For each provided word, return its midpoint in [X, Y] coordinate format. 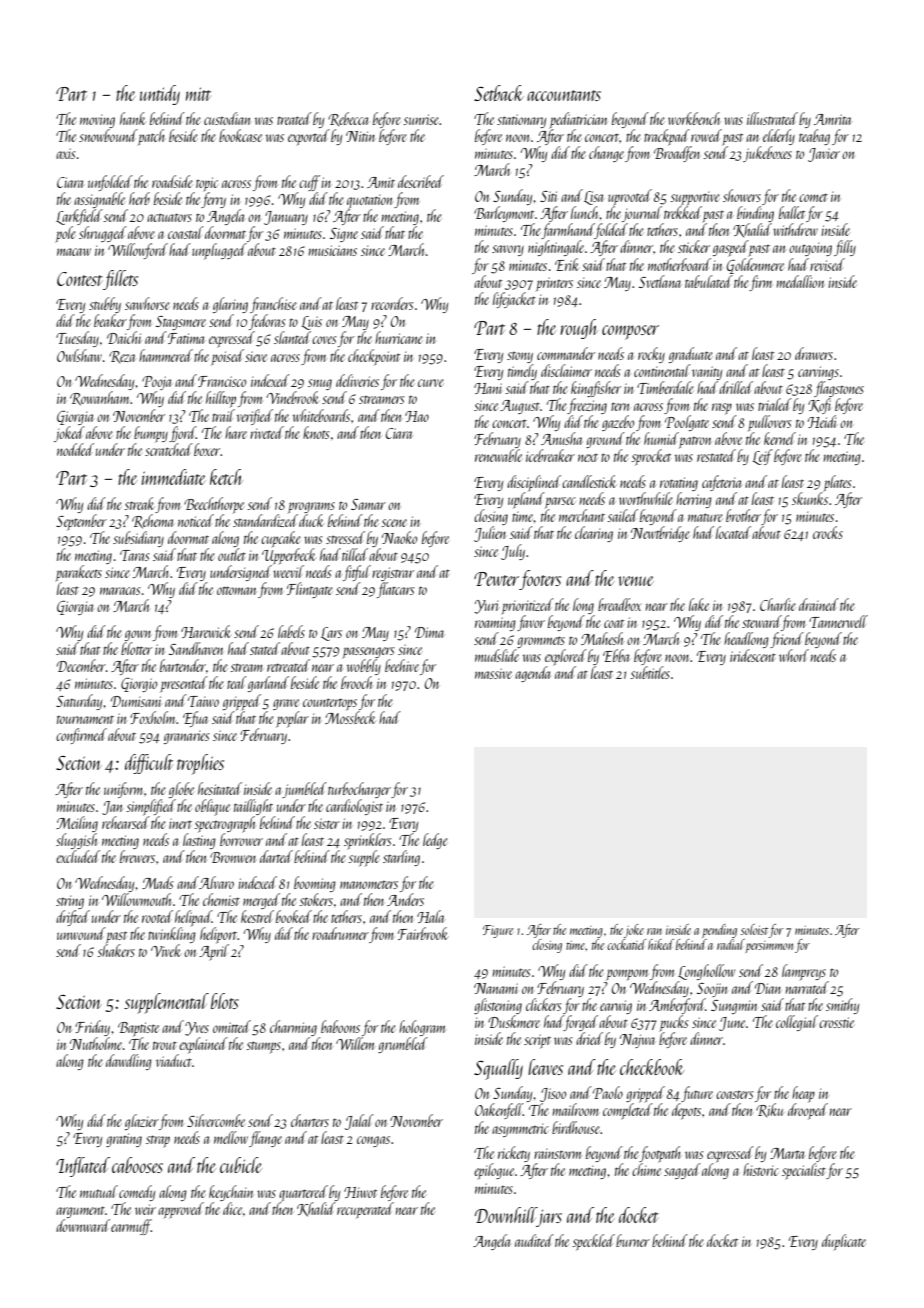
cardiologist [354, 807]
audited [534, 1240]
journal [642, 214]
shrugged [103, 234]
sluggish [77, 841]
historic [761, 1169]
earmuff [131, 1227]
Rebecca [348, 119]
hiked [661, 944]
